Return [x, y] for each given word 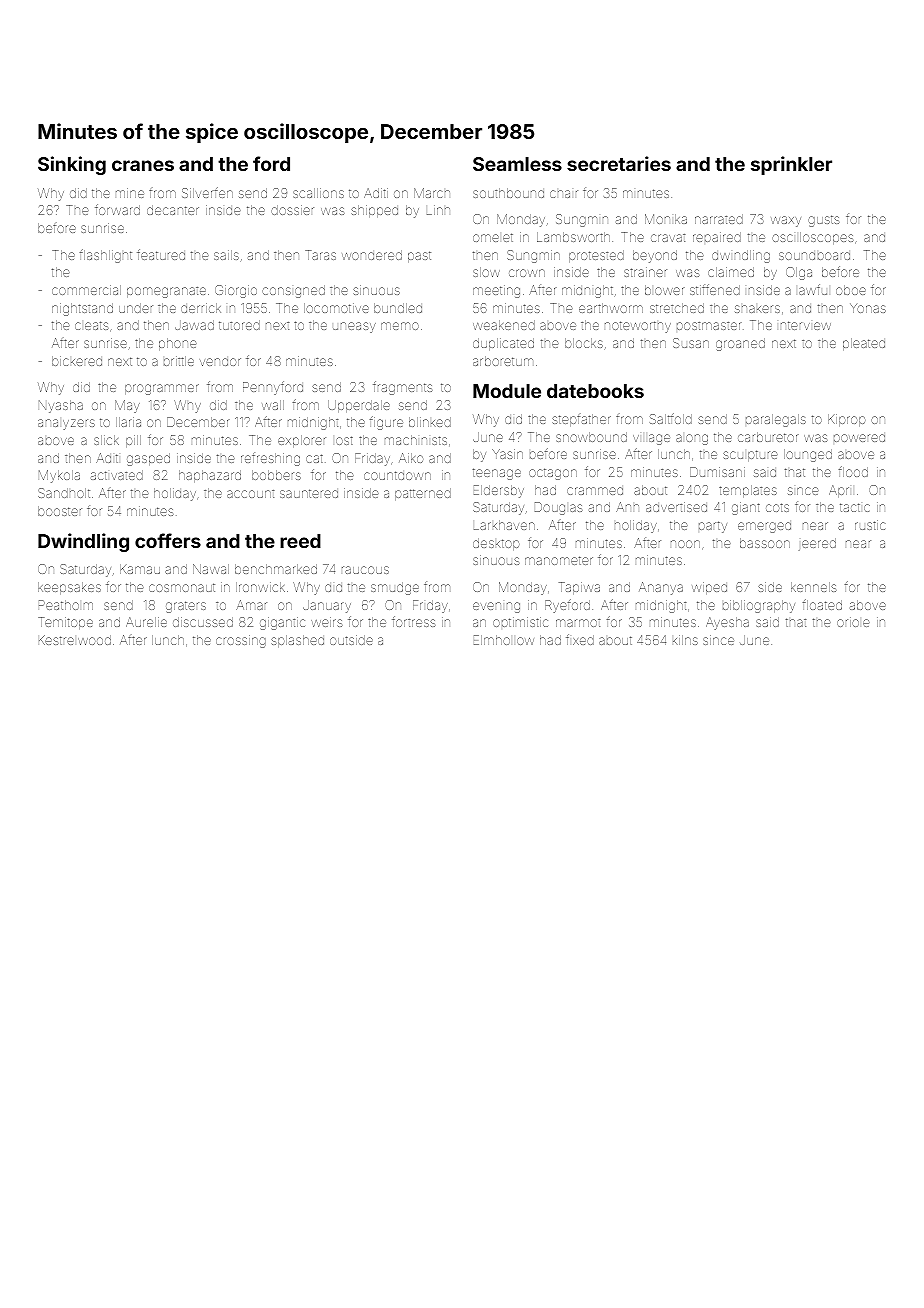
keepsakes [69, 588]
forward [117, 209]
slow [486, 272]
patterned [423, 494]
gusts [824, 221]
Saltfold [671, 418]
